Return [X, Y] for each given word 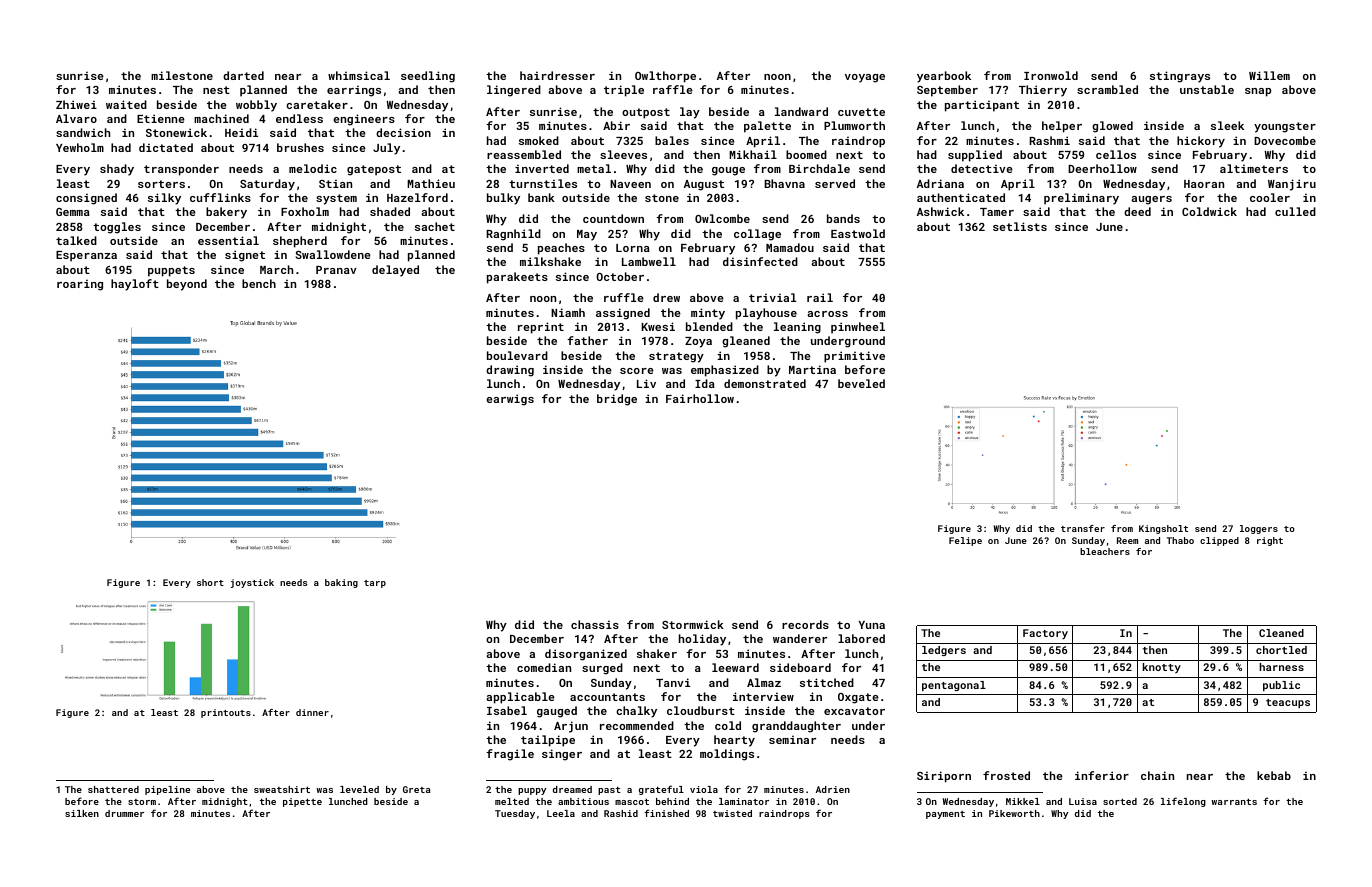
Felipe [965, 541]
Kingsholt [1163, 529]
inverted [542, 168]
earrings [354, 91]
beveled [861, 383]
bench [259, 283]
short [210, 582]
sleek [1227, 125]
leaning [797, 328]
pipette [302, 802]
